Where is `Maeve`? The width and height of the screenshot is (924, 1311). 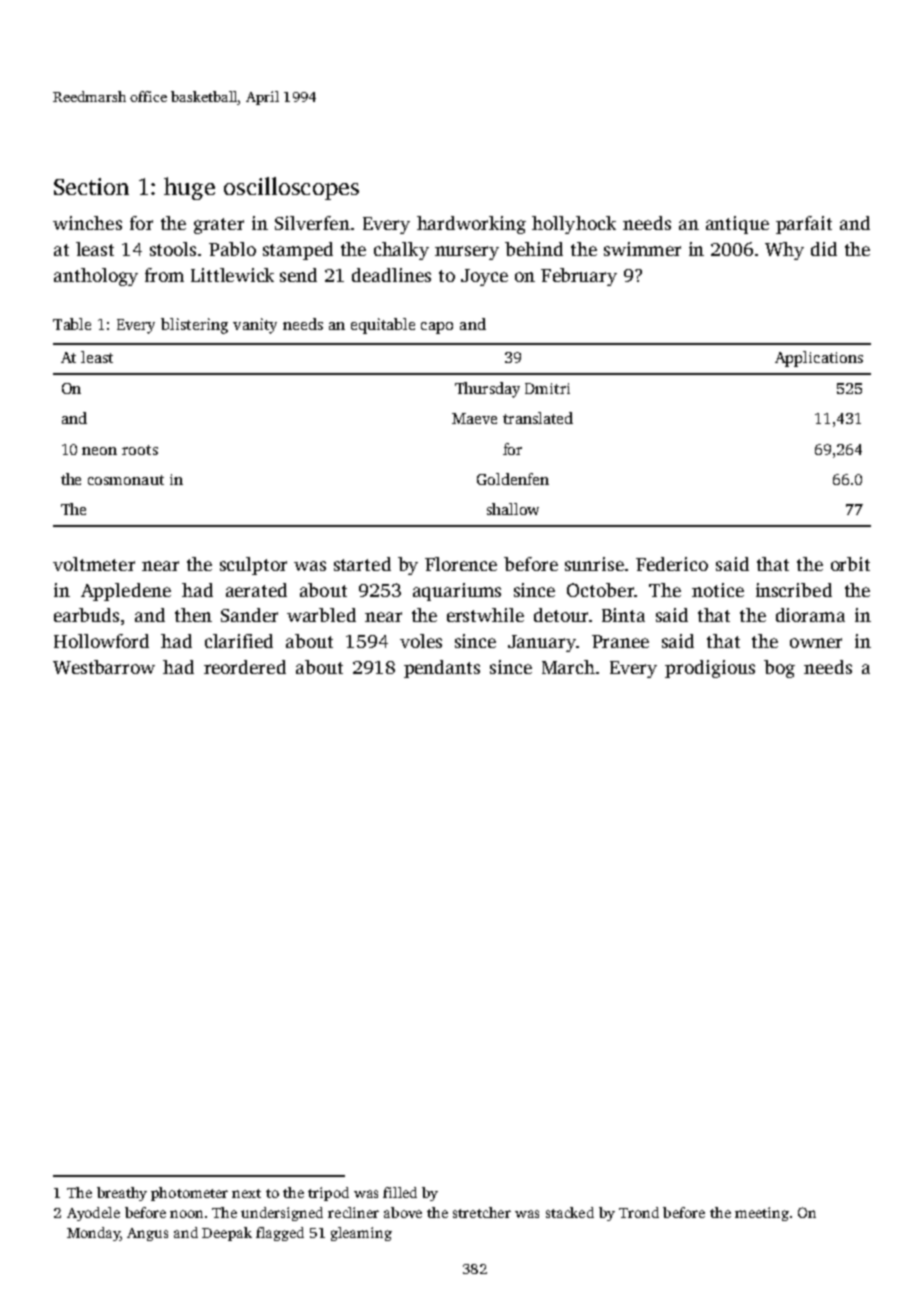
Maeve is located at coordinates (474, 418).
